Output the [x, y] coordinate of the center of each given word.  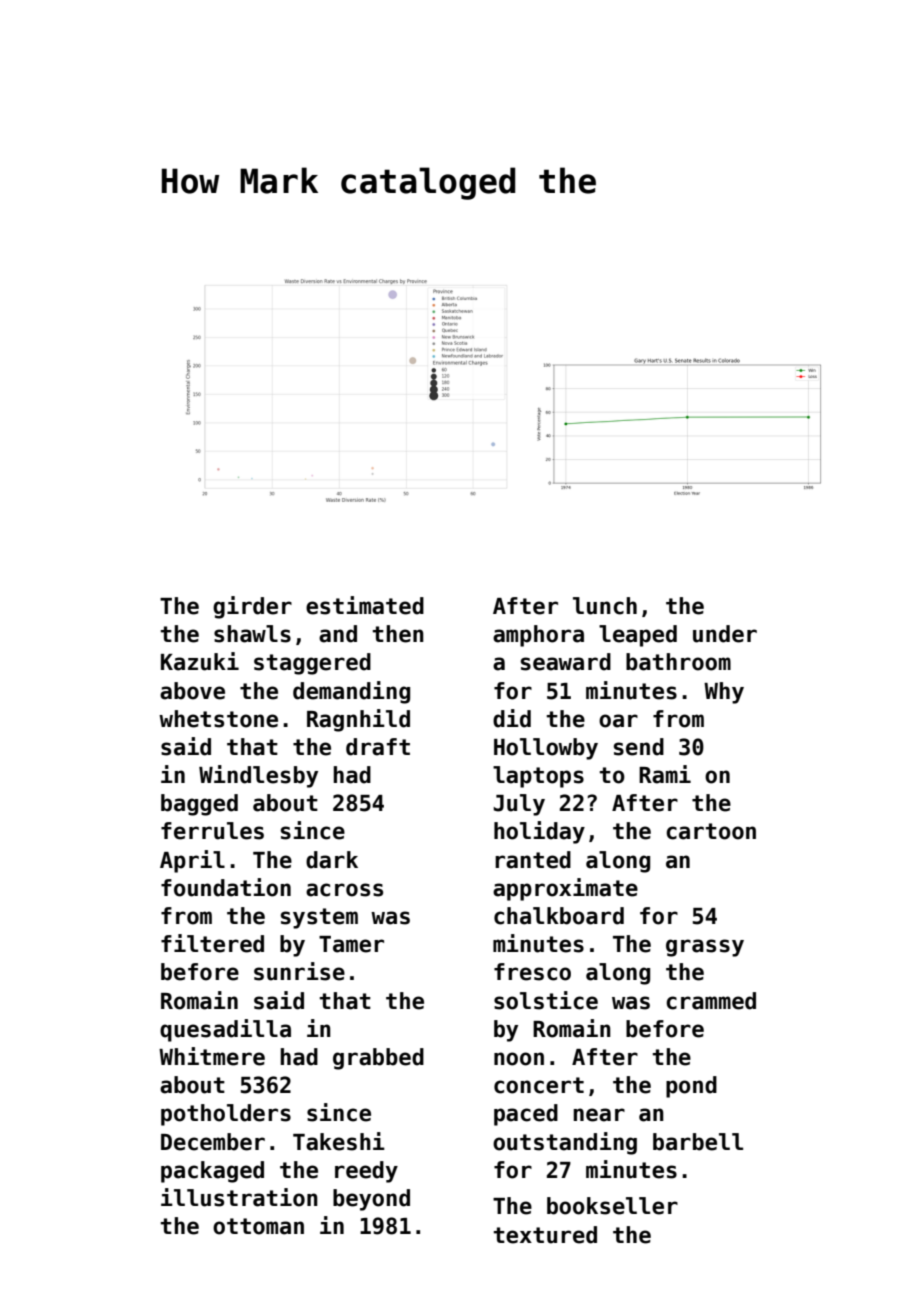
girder [252, 607]
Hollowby [546, 749]
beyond [371, 1200]
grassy [705, 948]
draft [378, 747]
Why [724, 693]
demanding [351, 692]
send [639, 747]
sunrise [299, 971]
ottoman [258, 1226]
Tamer [351, 944]
